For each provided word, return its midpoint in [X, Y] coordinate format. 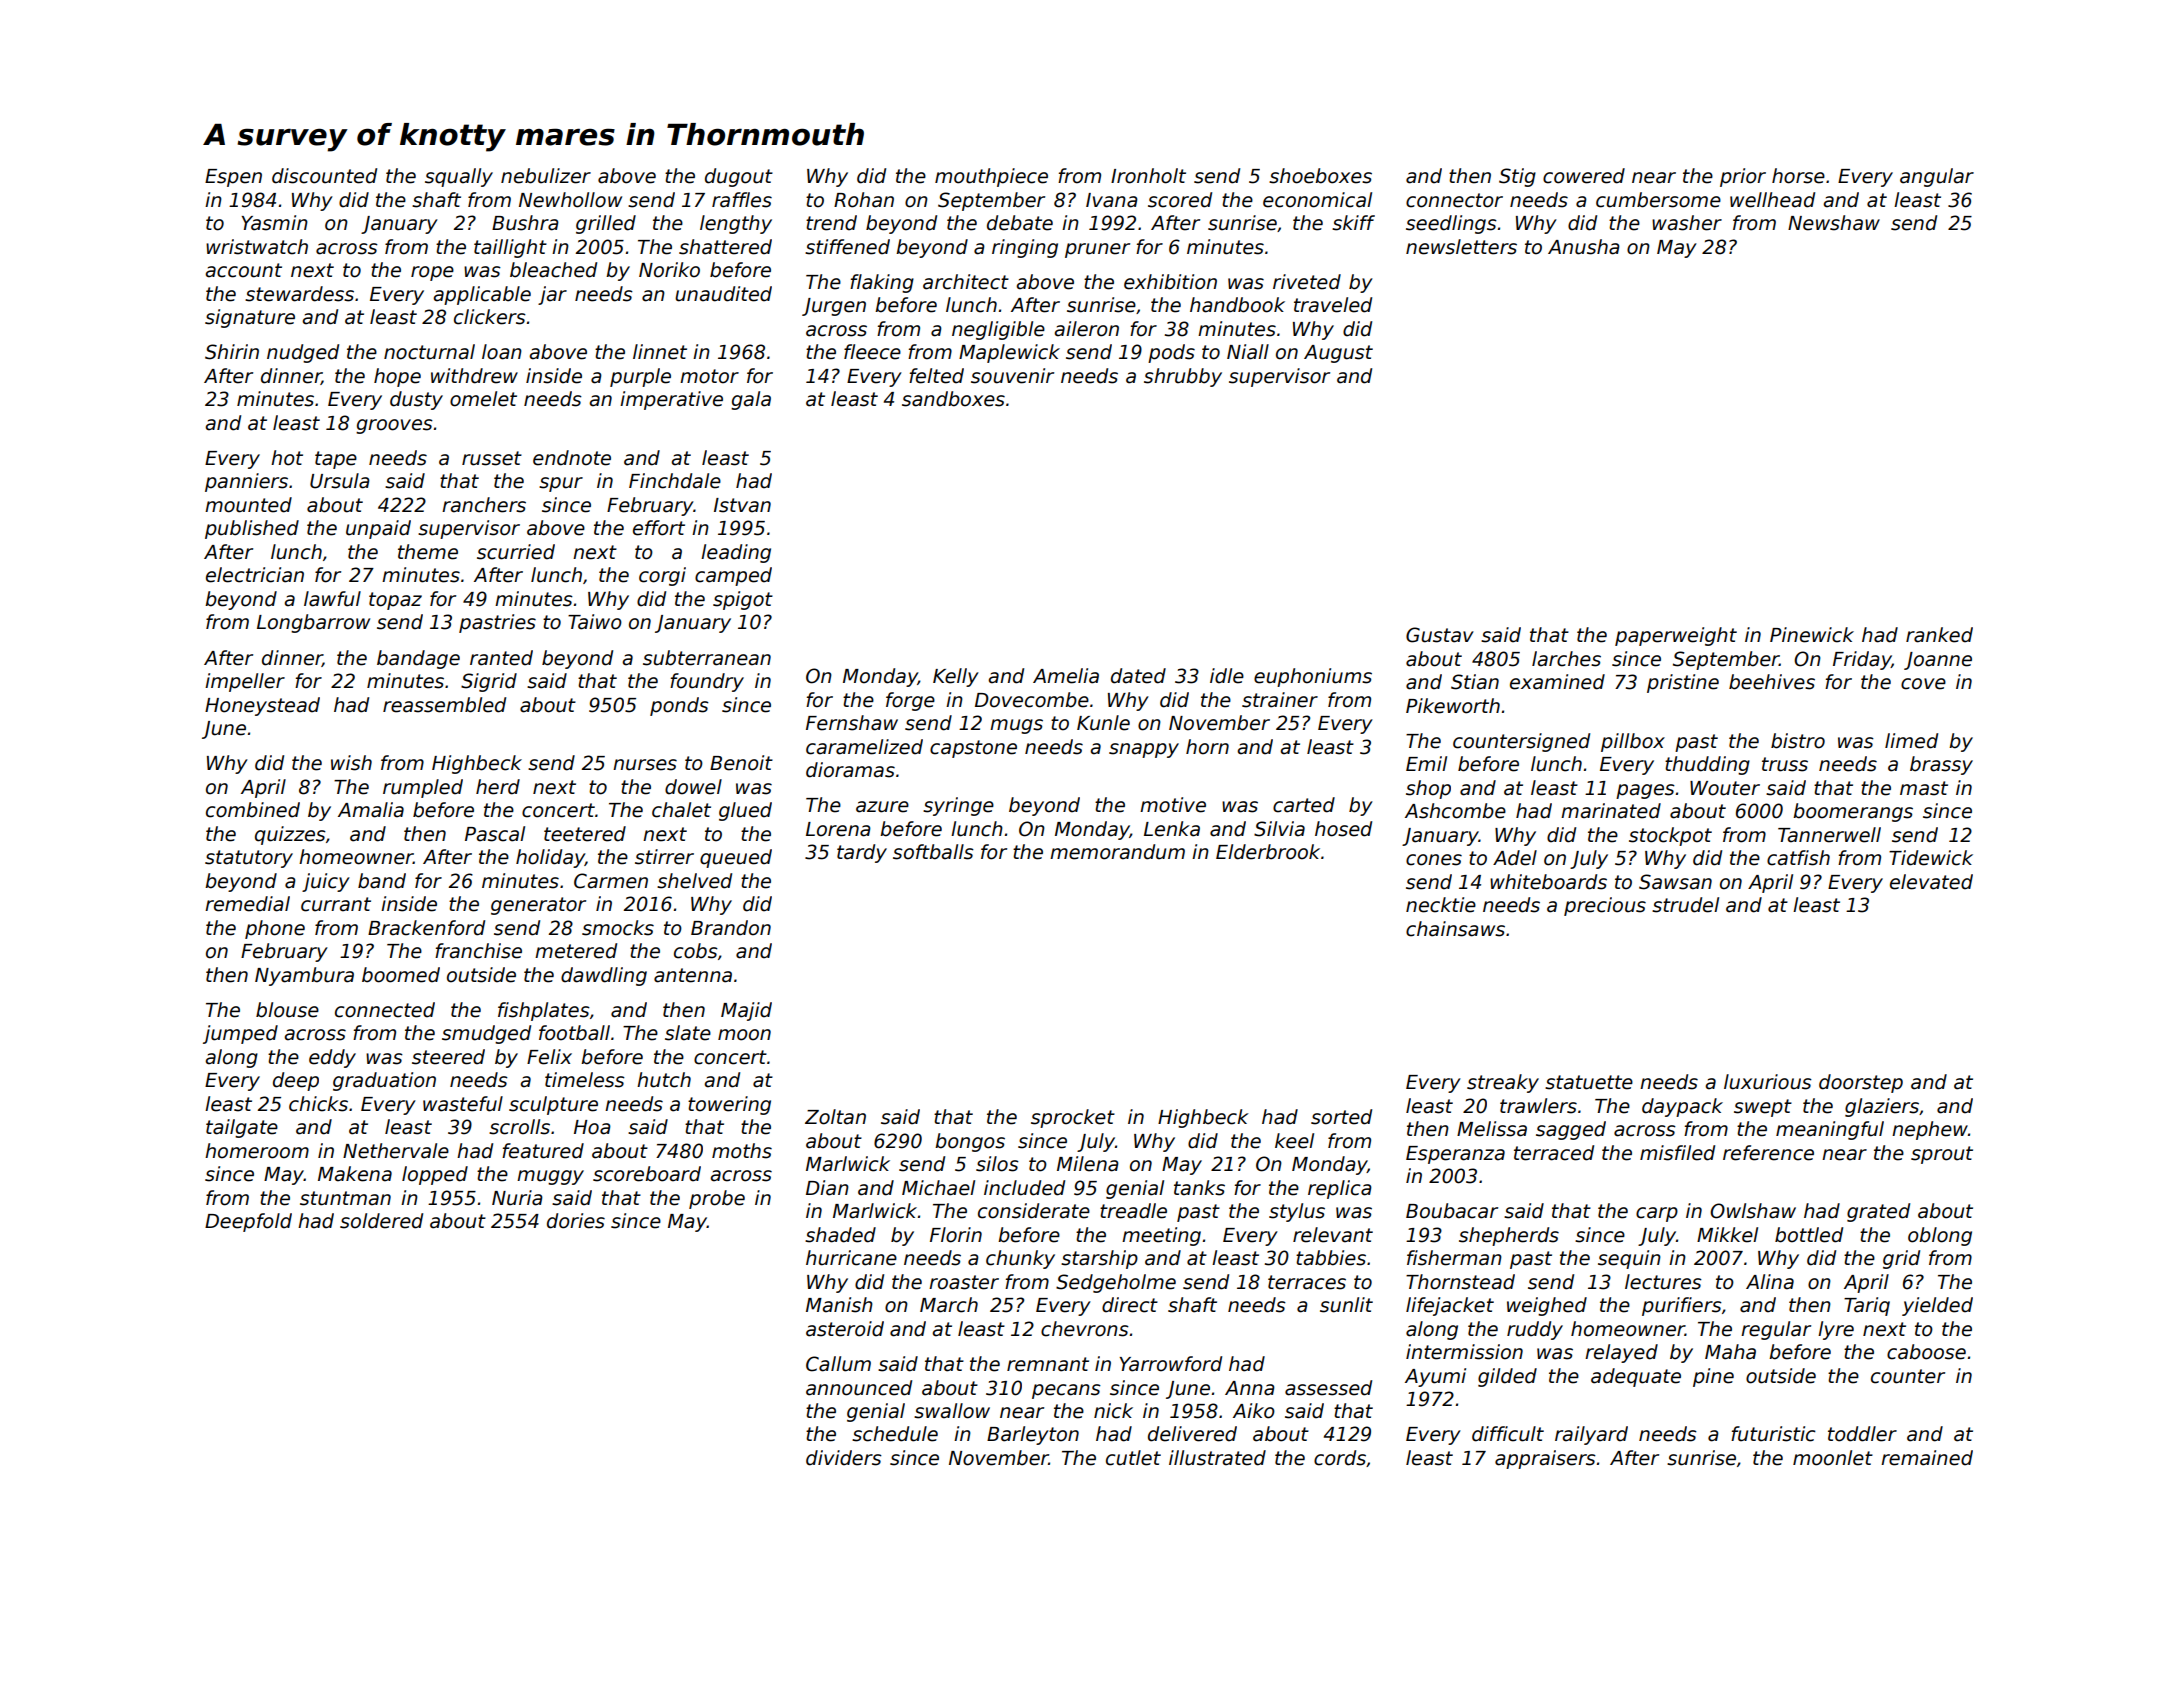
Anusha [1584, 247]
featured [543, 1151]
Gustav [1440, 635]
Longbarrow [313, 623]
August [1338, 354]
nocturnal [429, 352]
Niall [1248, 352]
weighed [1547, 1306]
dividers [844, 1458]
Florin [956, 1235]
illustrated [1217, 1458]
